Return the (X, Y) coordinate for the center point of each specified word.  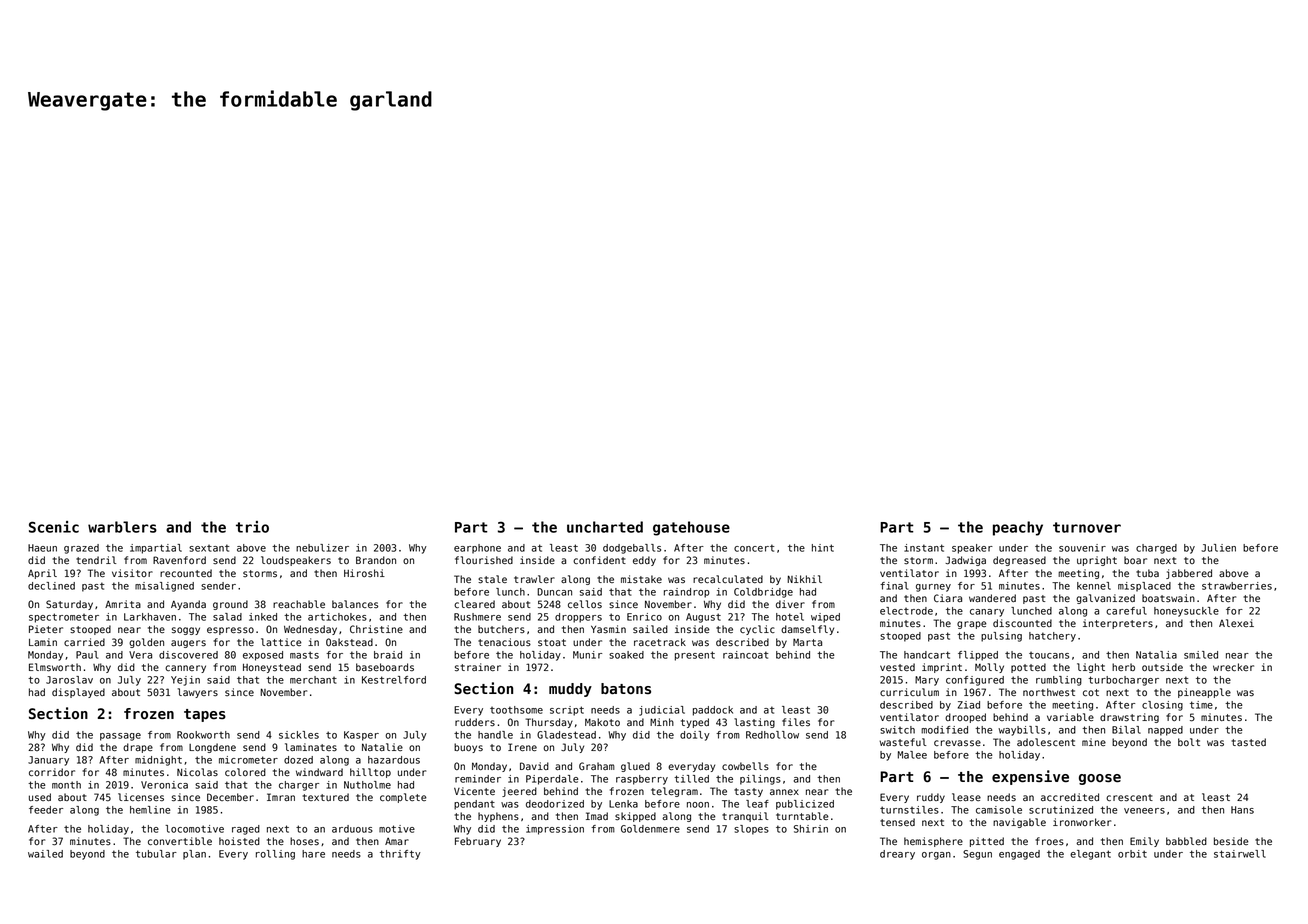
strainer (478, 667)
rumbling (1059, 681)
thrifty (400, 855)
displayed (78, 693)
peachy (1018, 528)
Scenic (54, 527)
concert (754, 548)
